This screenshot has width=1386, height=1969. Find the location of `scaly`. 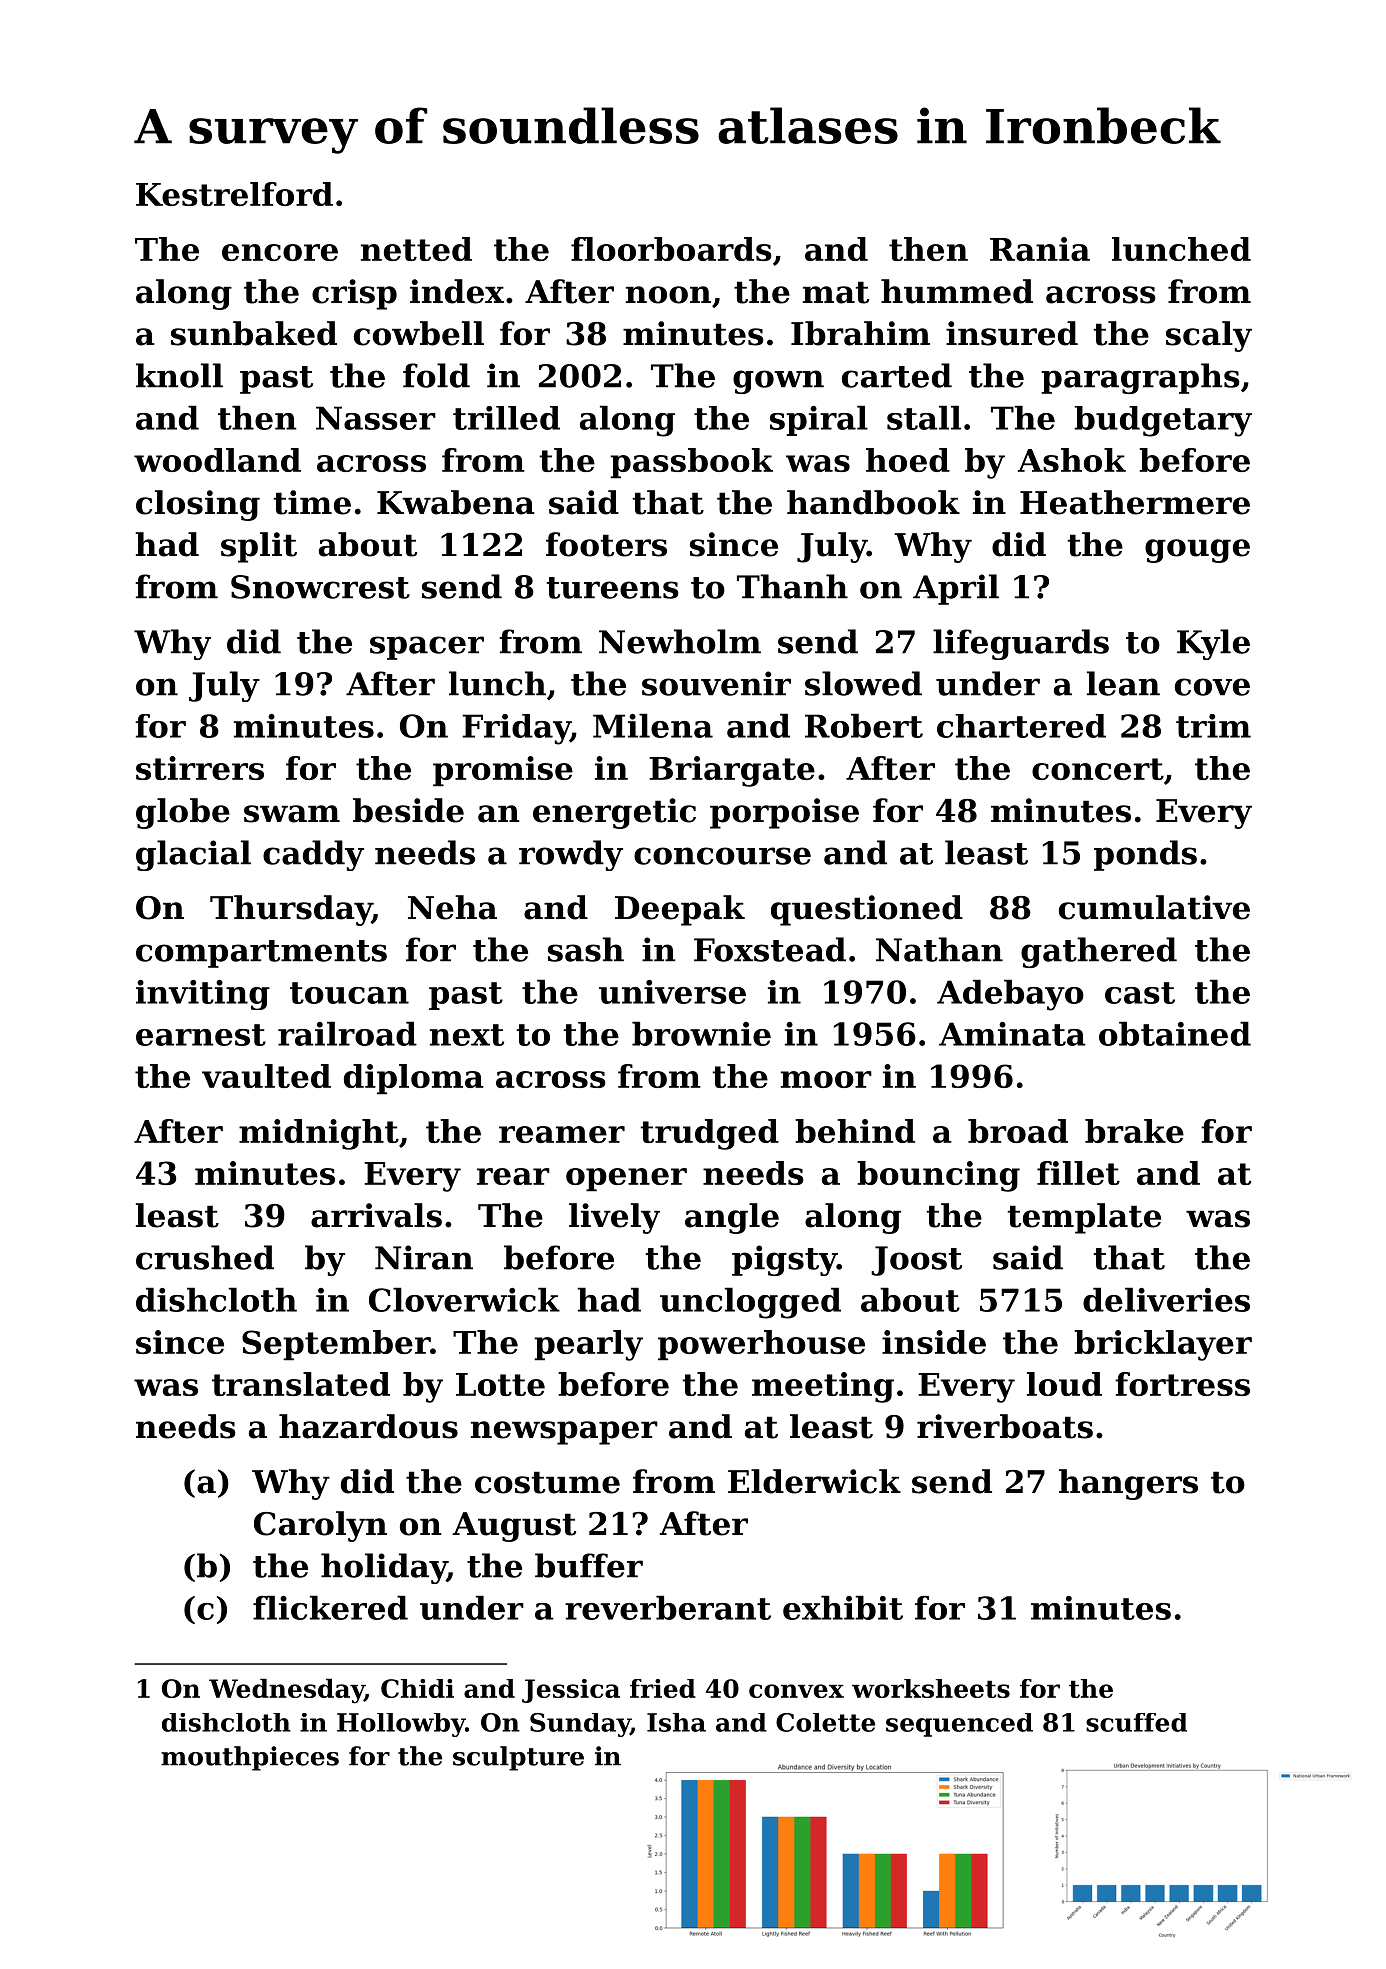

scaly is located at coordinates (1209, 336).
